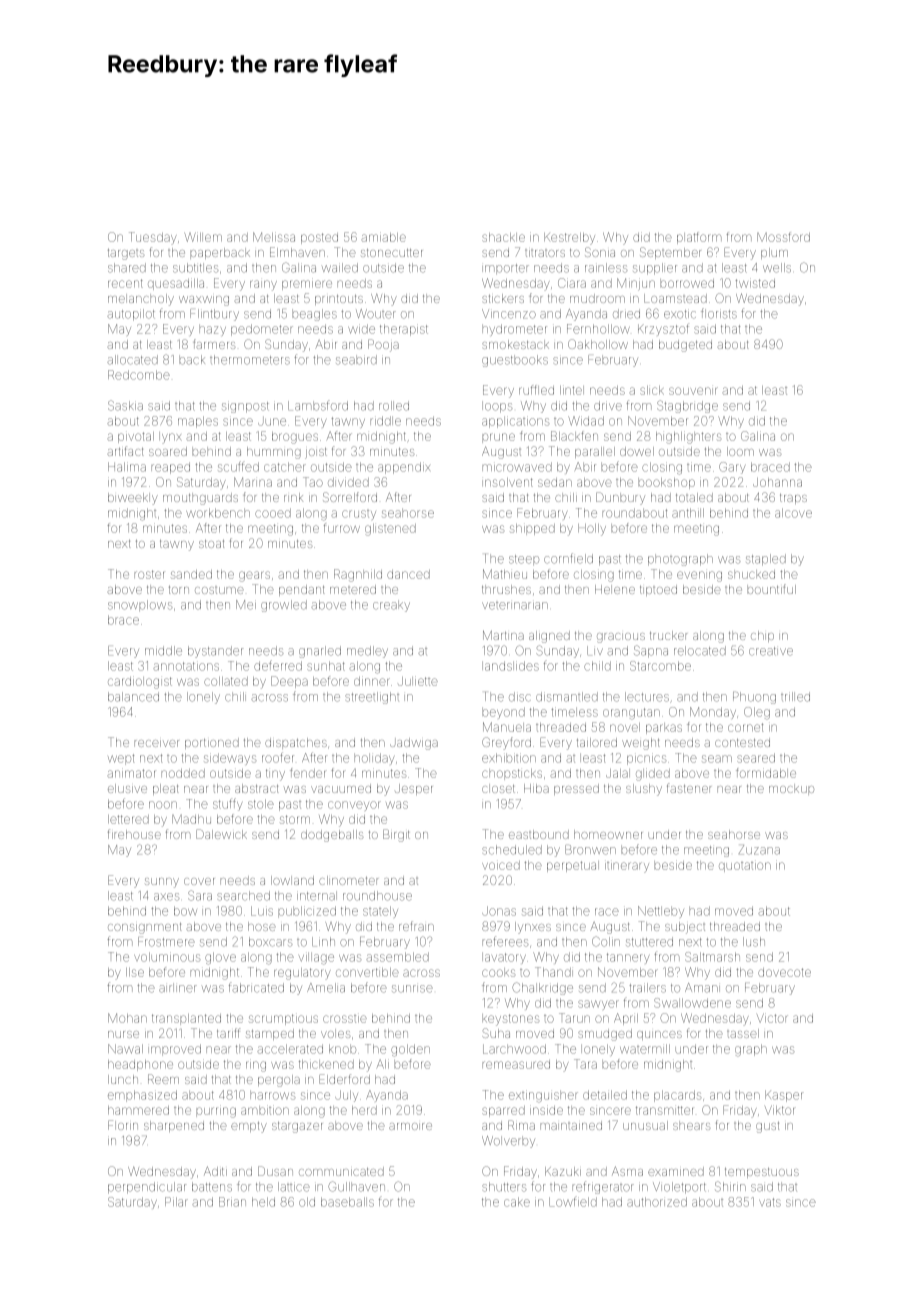 The width and height of the screenshot is (924, 1314). I want to click on Melissa, so click(274, 237).
